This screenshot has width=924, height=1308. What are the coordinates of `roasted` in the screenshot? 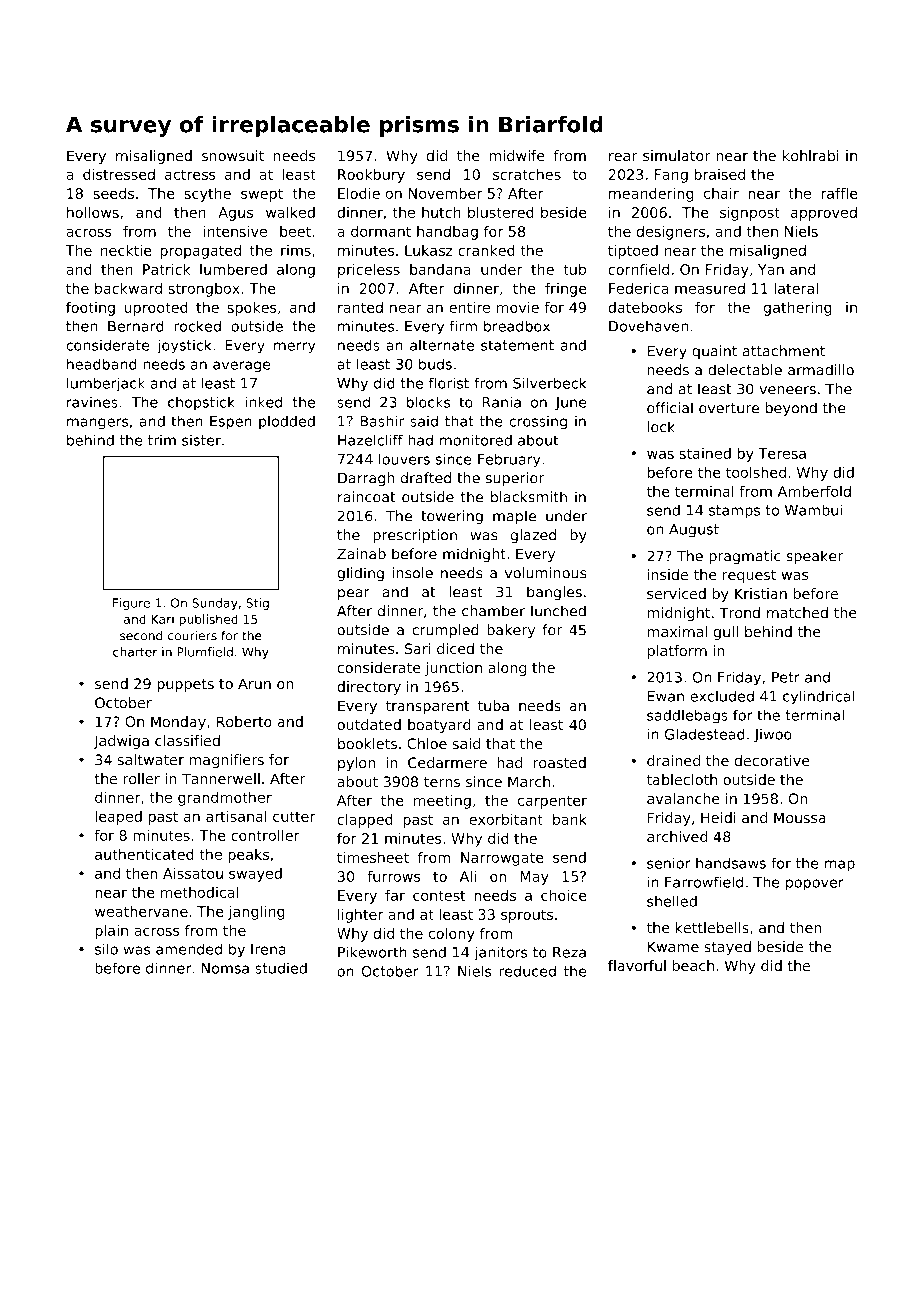 It's located at (560, 762).
